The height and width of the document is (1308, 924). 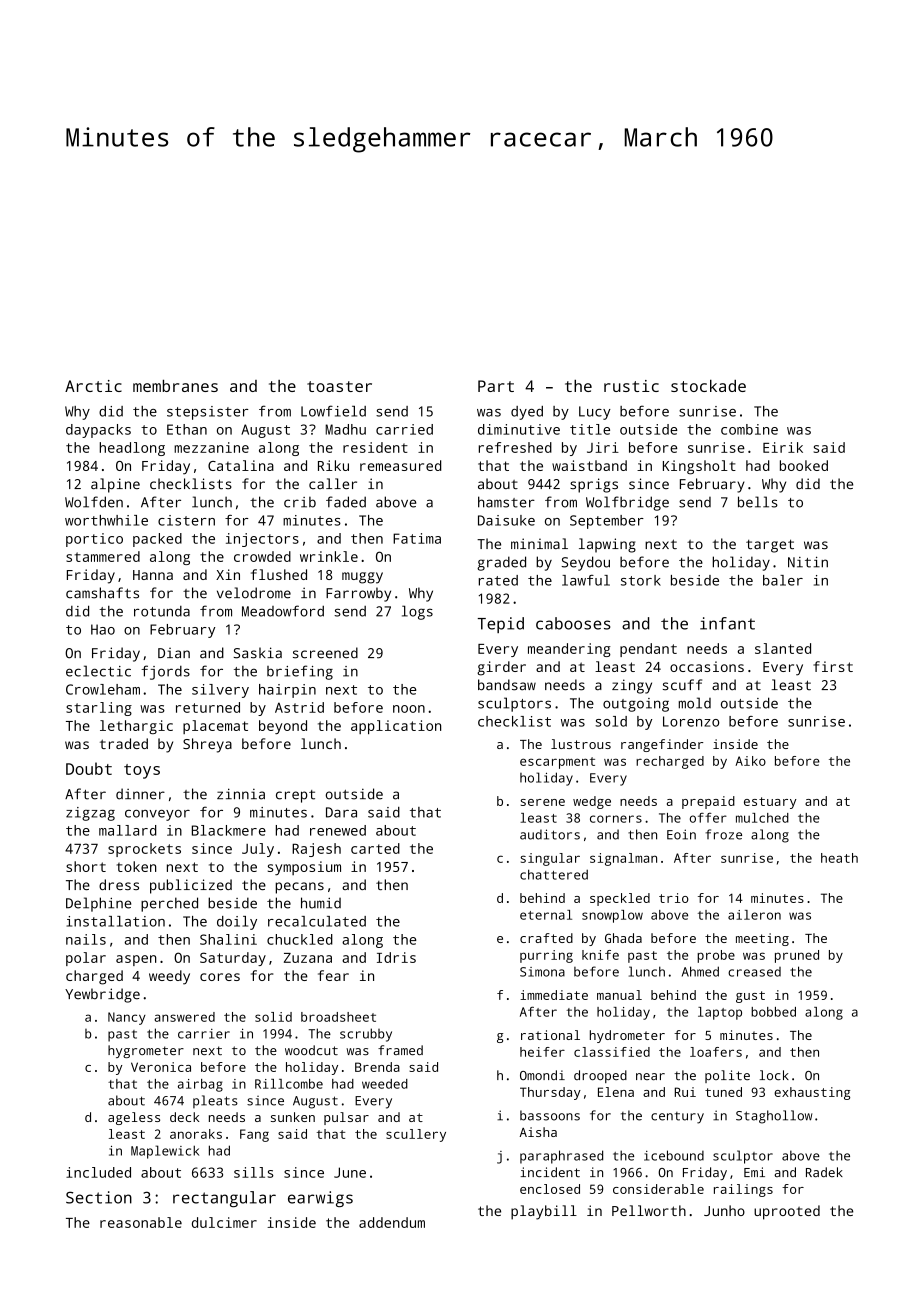 I want to click on Part, so click(x=496, y=386).
